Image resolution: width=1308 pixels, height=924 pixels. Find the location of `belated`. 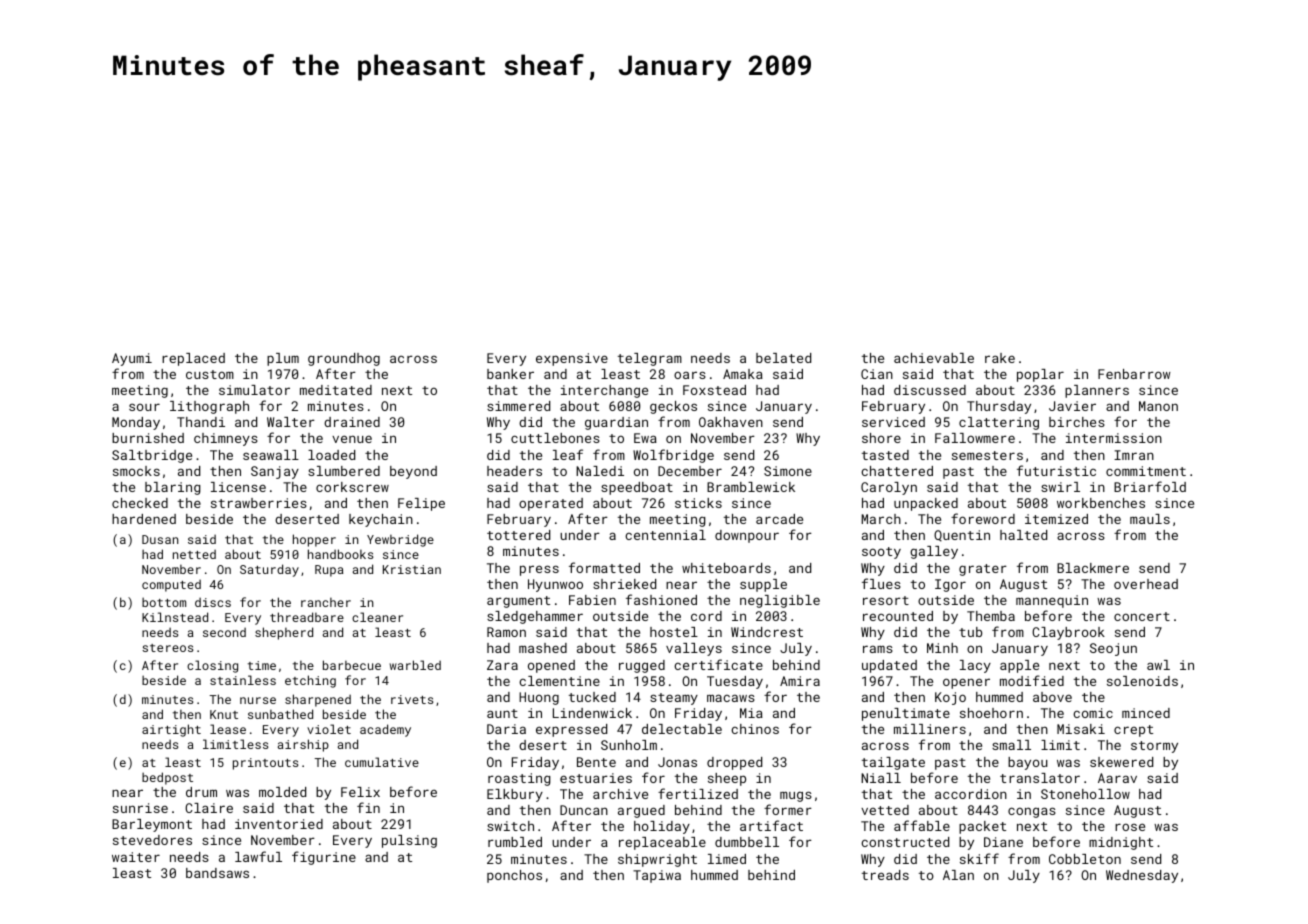

belated is located at coordinates (783, 358).
